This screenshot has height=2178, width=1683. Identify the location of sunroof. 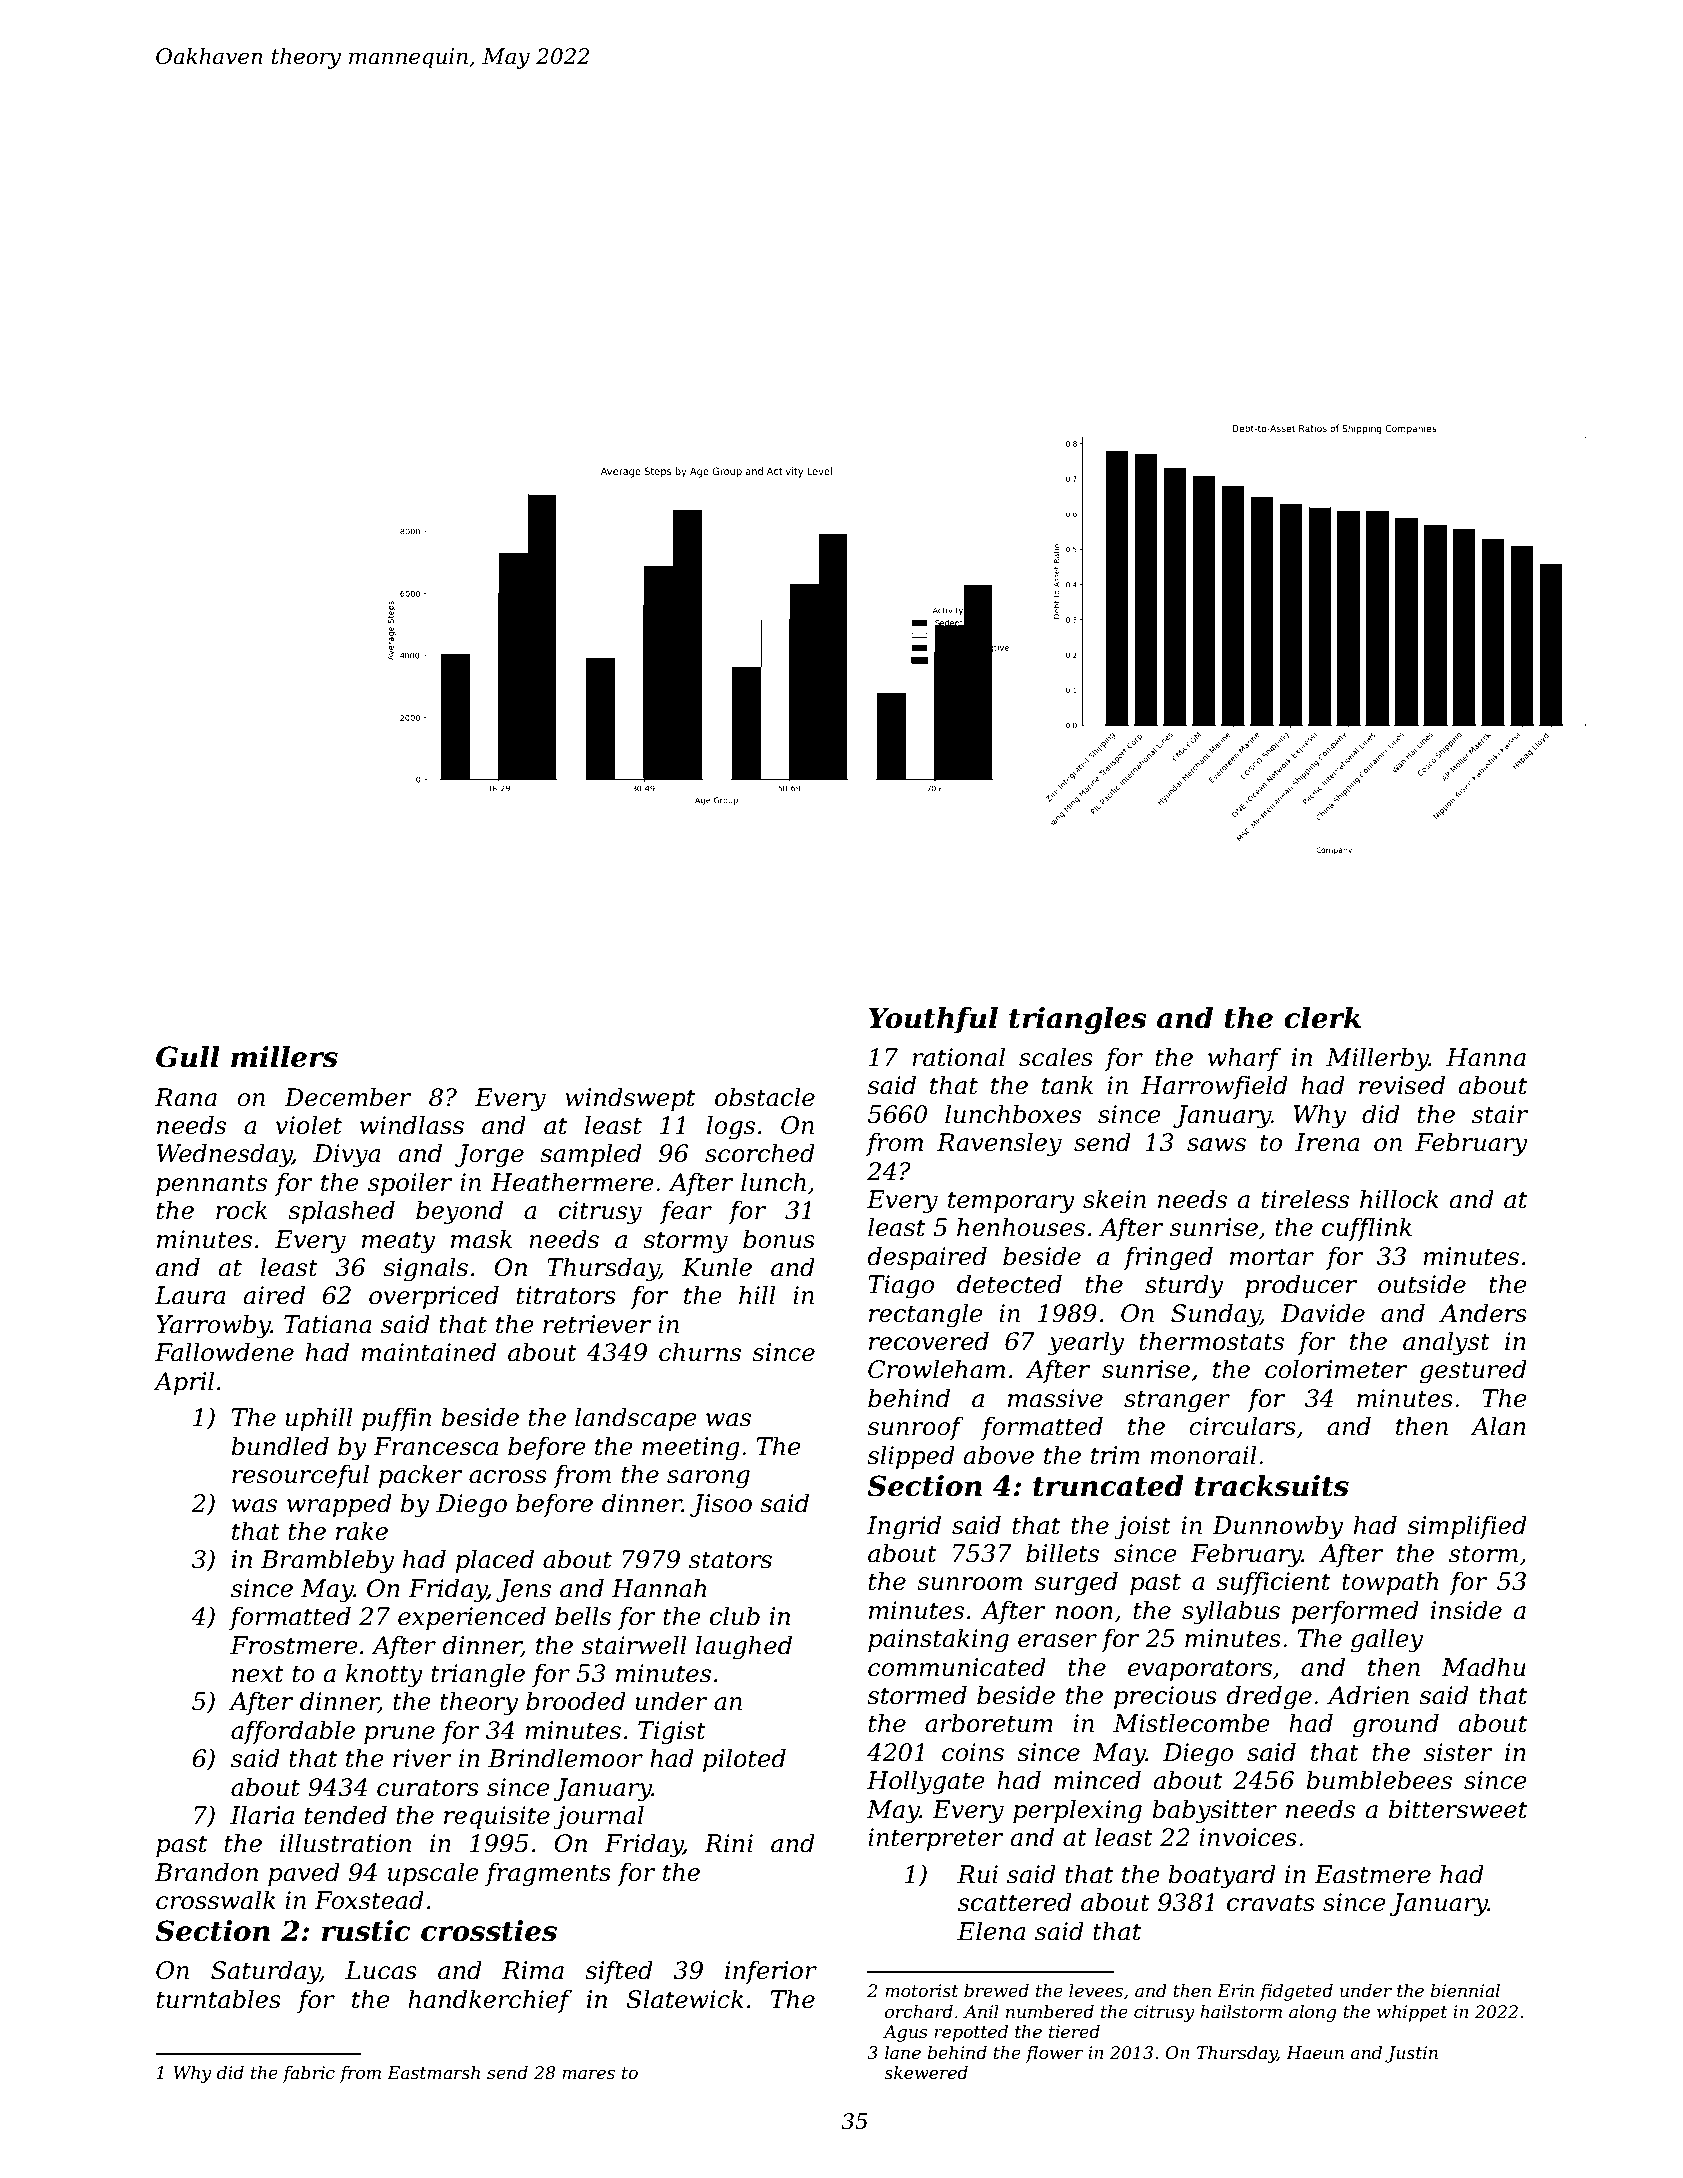
(915, 1428).
